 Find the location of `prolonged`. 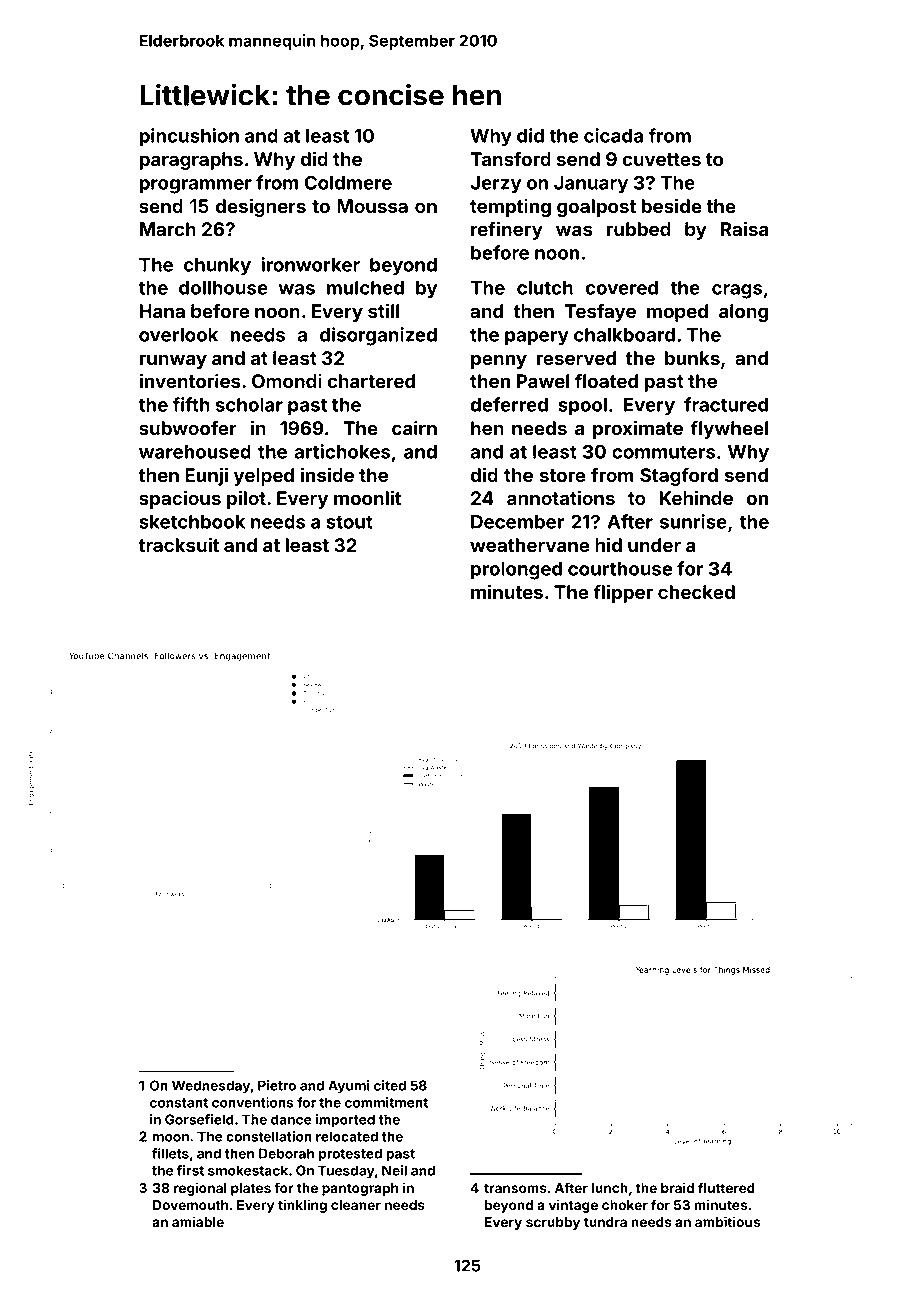

prolonged is located at coordinates (516, 571).
